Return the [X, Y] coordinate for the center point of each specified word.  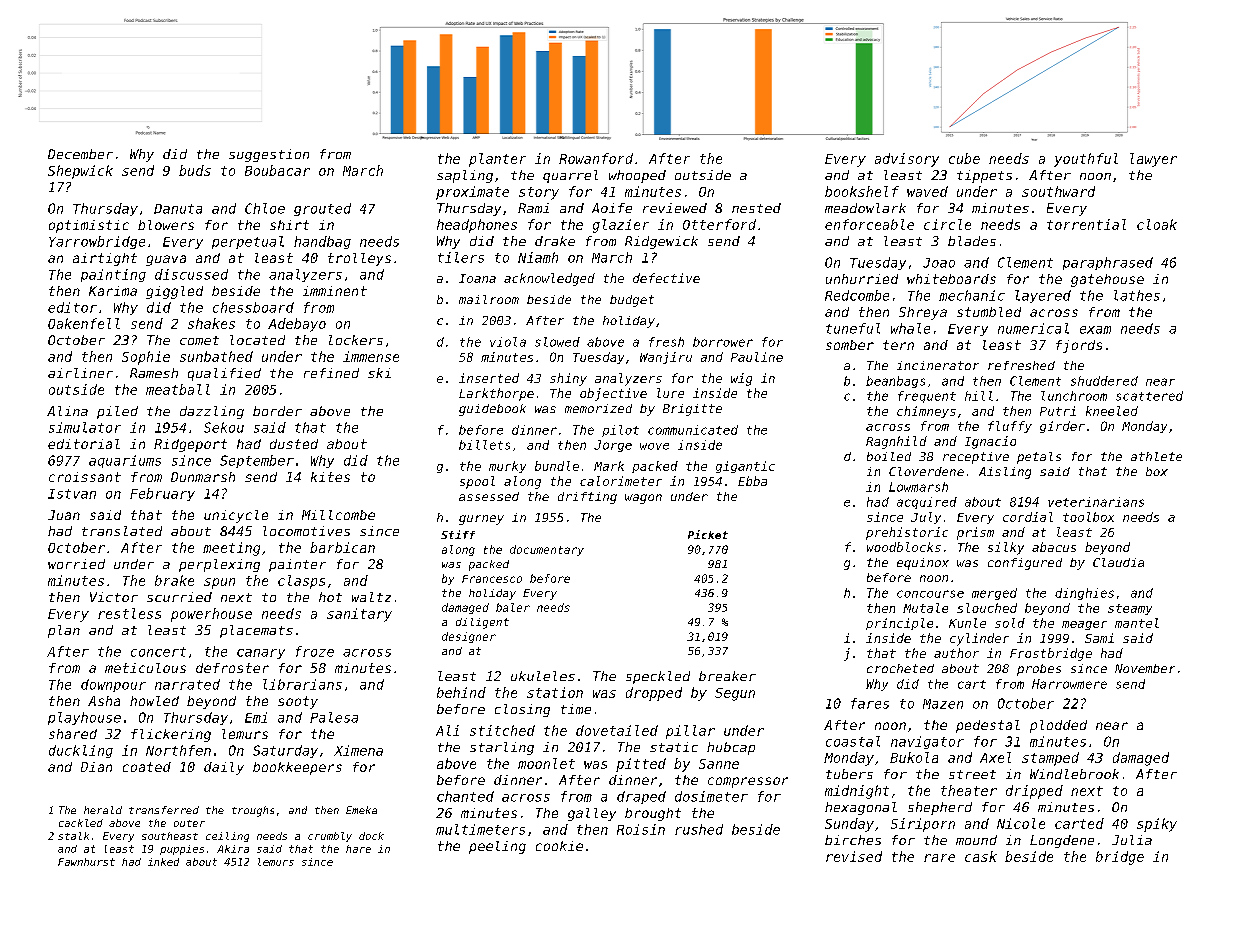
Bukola [914, 757]
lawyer [1153, 160]
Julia [1132, 840]
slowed [557, 342]
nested [756, 208]
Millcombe [338, 515]
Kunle [967, 623]
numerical [1033, 328]
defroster [232, 668]
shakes [211, 323]
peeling [497, 847]
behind [461, 692]
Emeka [361, 810]
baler [513, 607]
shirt [289, 225]
